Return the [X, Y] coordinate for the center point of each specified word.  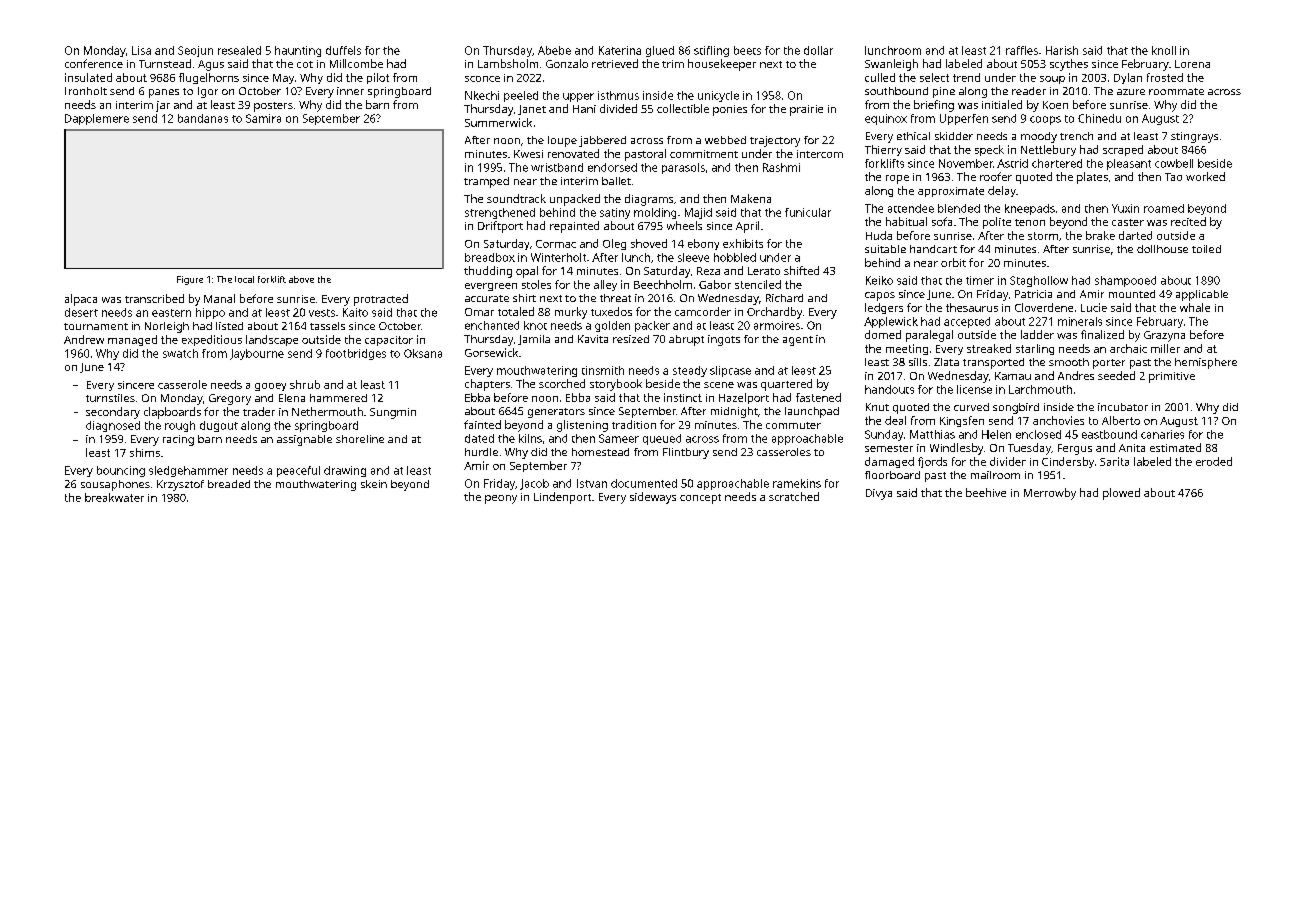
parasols [683, 168]
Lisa [141, 50]
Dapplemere [97, 119]
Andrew [84, 339]
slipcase [730, 371]
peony [501, 499]
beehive [986, 492]
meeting [907, 349]
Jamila [534, 340]
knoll [1164, 50]
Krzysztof [180, 485]
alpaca [81, 300]
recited [1188, 221]
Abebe [554, 50]
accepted [967, 322]
